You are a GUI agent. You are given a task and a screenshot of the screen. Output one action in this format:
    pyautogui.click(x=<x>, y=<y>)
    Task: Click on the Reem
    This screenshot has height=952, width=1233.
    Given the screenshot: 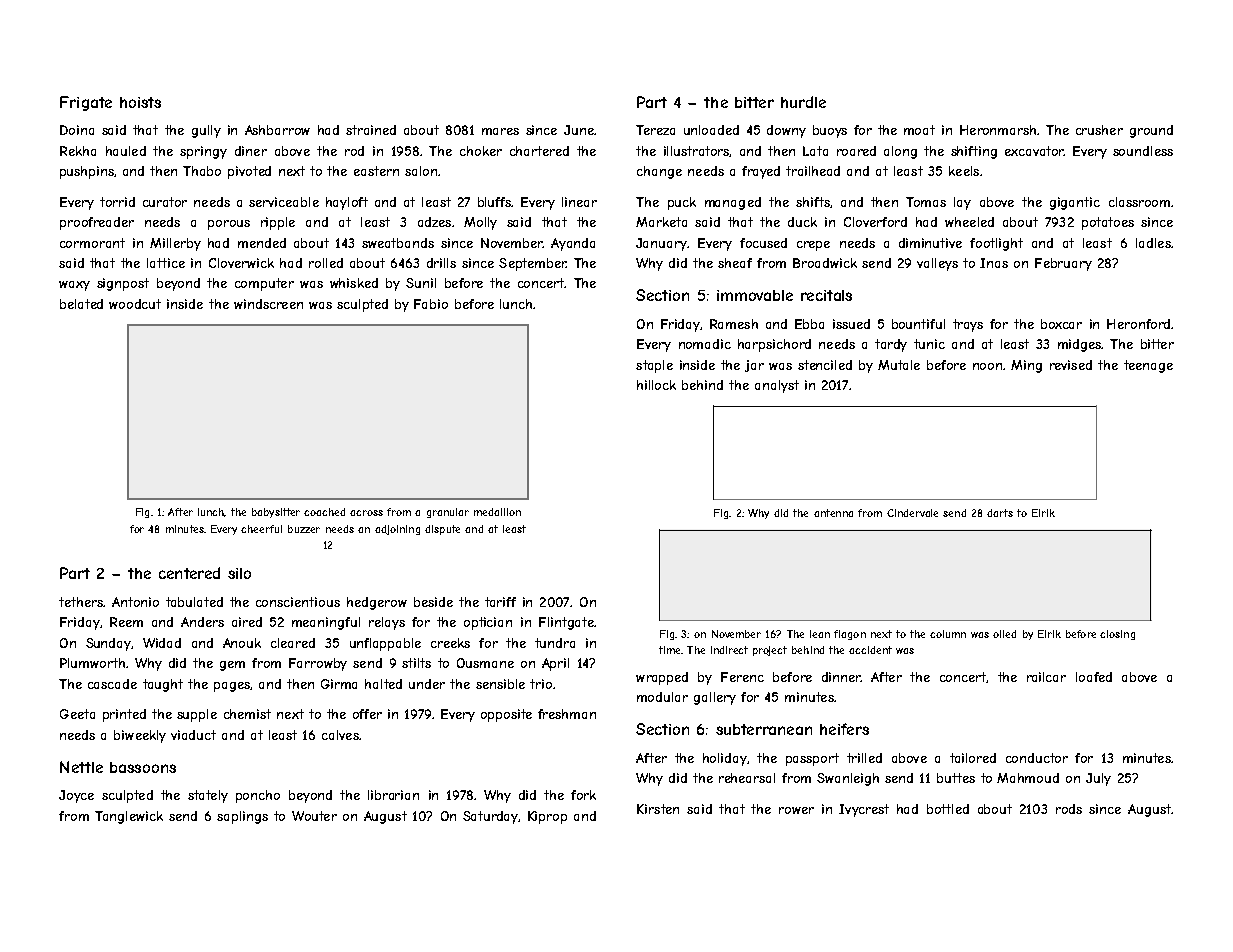 What is the action you would take?
    pyautogui.click(x=126, y=622)
